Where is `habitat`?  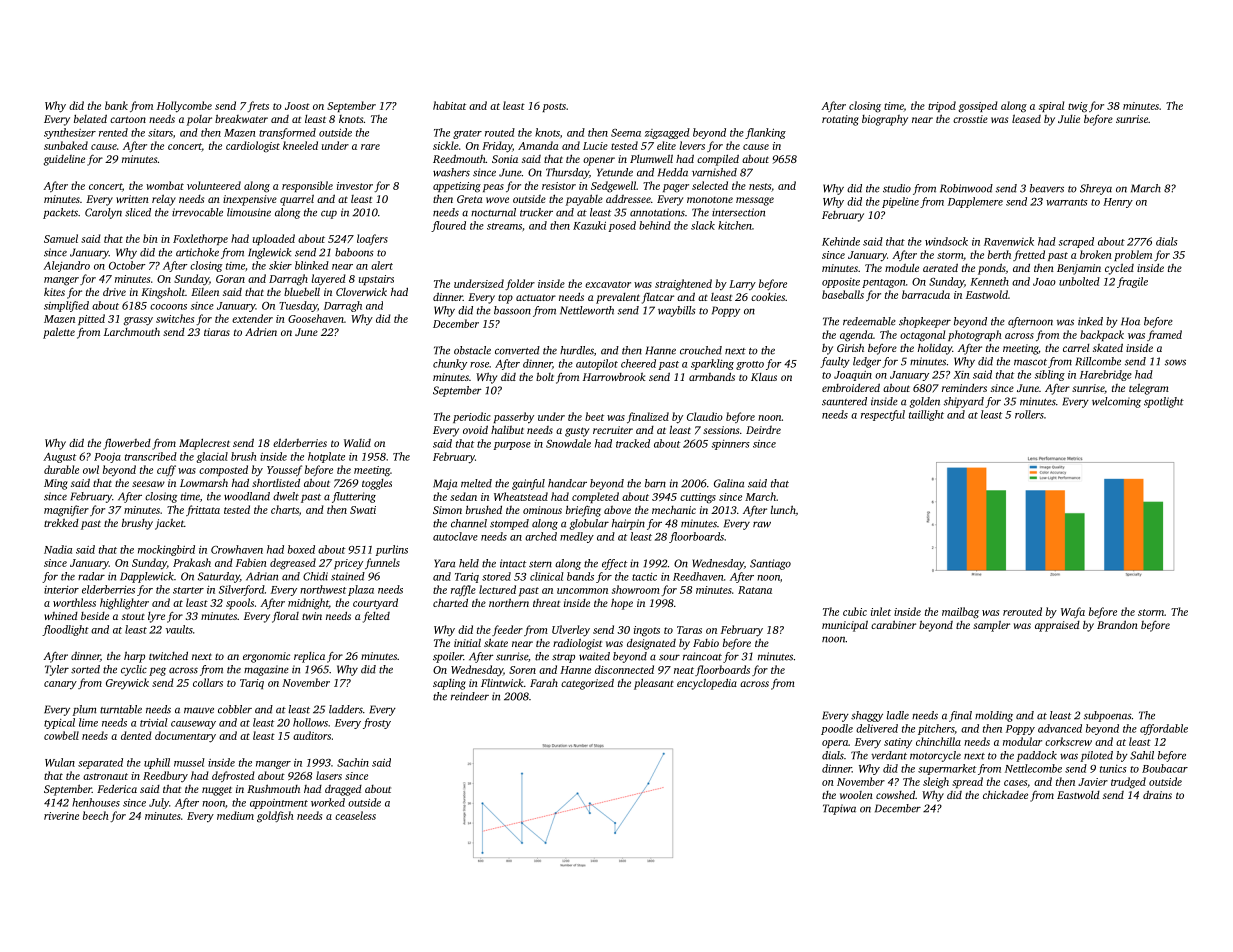
habitat is located at coordinates (449, 105).
